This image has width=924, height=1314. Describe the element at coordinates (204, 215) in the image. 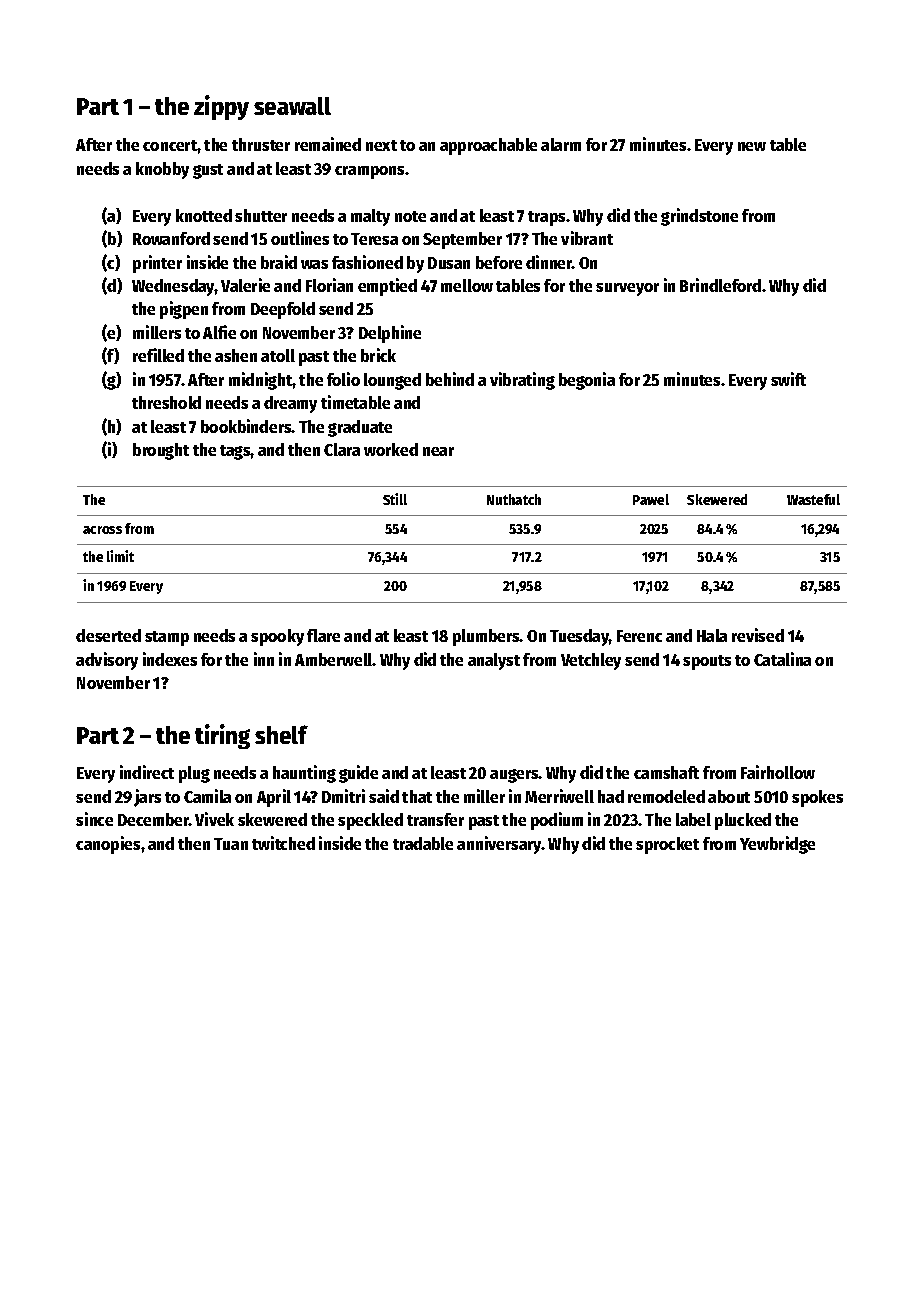

I see `knotted` at that location.
